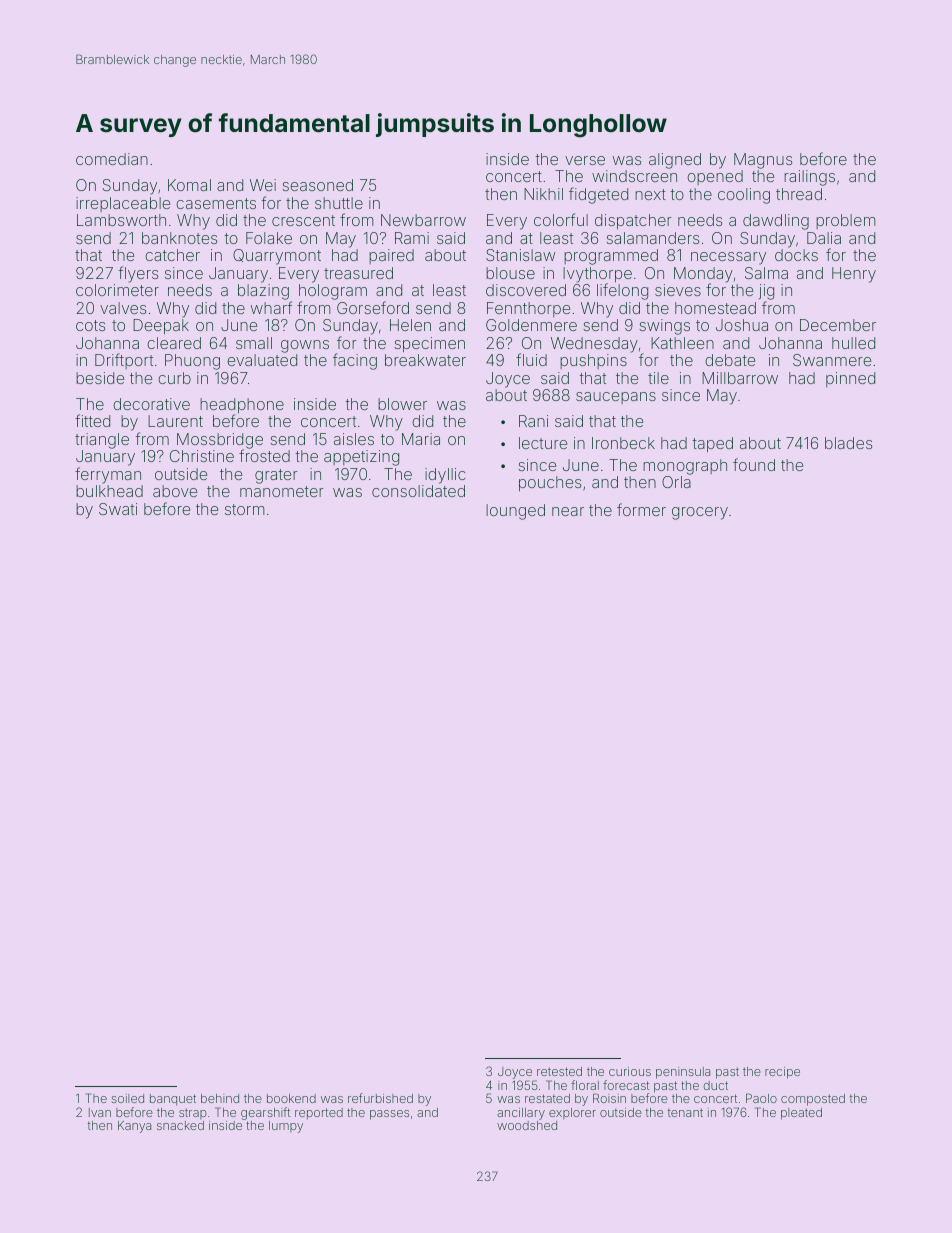  What do you see at coordinates (675, 161) in the screenshot?
I see `aligned` at bounding box center [675, 161].
